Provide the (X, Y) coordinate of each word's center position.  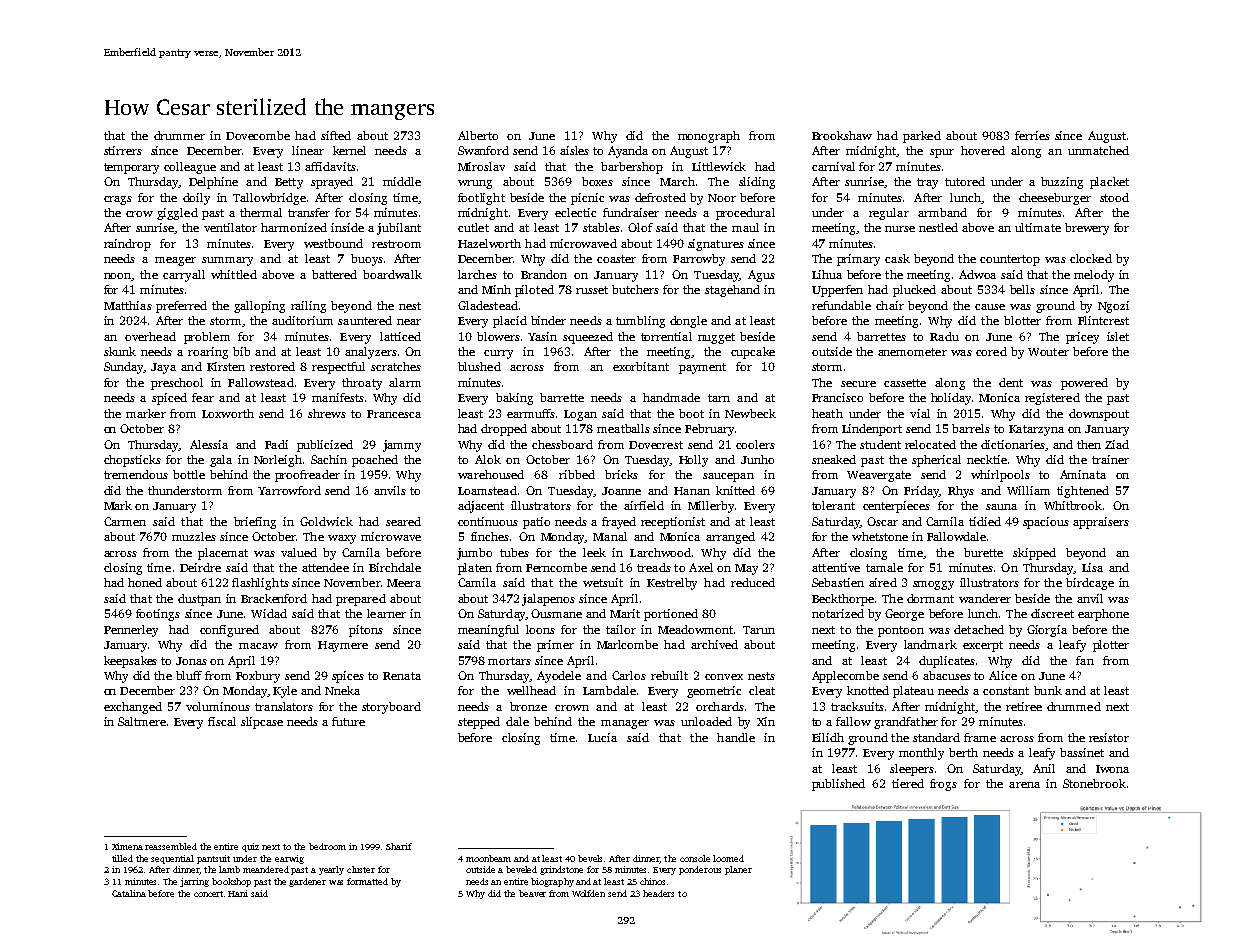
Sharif (399, 846)
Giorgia (1047, 631)
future (348, 721)
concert (208, 894)
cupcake (753, 353)
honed (145, 582)
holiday (951, 399)
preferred (181, 307)
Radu (944, 336)
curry (498, 354)
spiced (169, 399)
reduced (753, 582)
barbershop (632, 168)
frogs (943, 785)
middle (402, 181)
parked (922, 137)
